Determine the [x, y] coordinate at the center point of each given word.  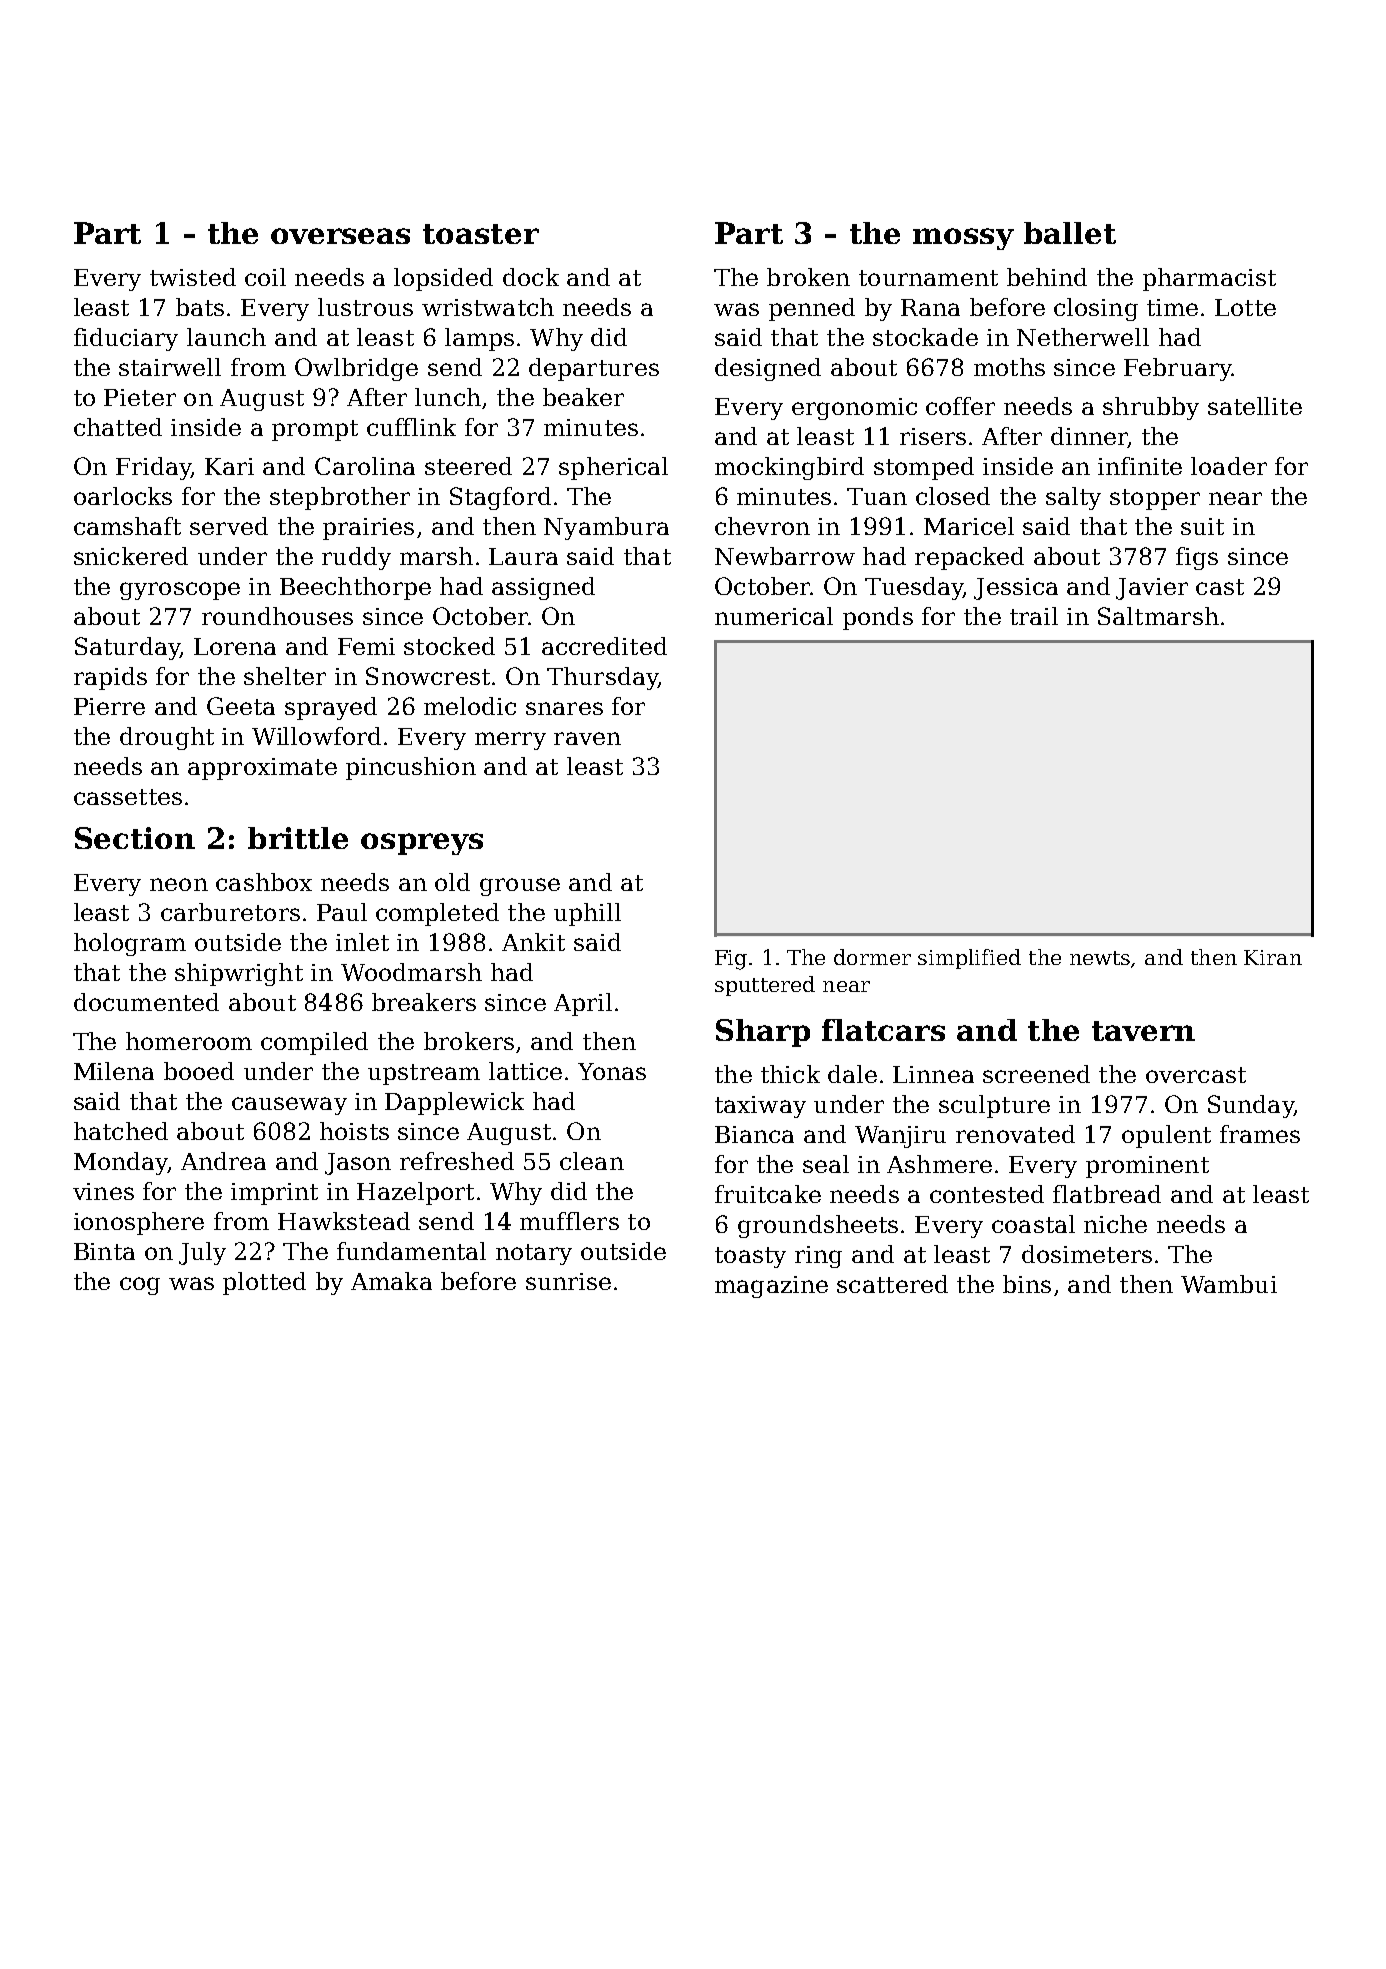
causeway [289, 1106]
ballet [1070, 233]
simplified [969, 959]
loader [1229, 466]
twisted [193, 277]
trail [1034, 616]
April [583, 1004]
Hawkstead [344, 1221]
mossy [963, 239]
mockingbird [789, 468]
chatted [118, 427]
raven [587, 738]
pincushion [411, 768]
